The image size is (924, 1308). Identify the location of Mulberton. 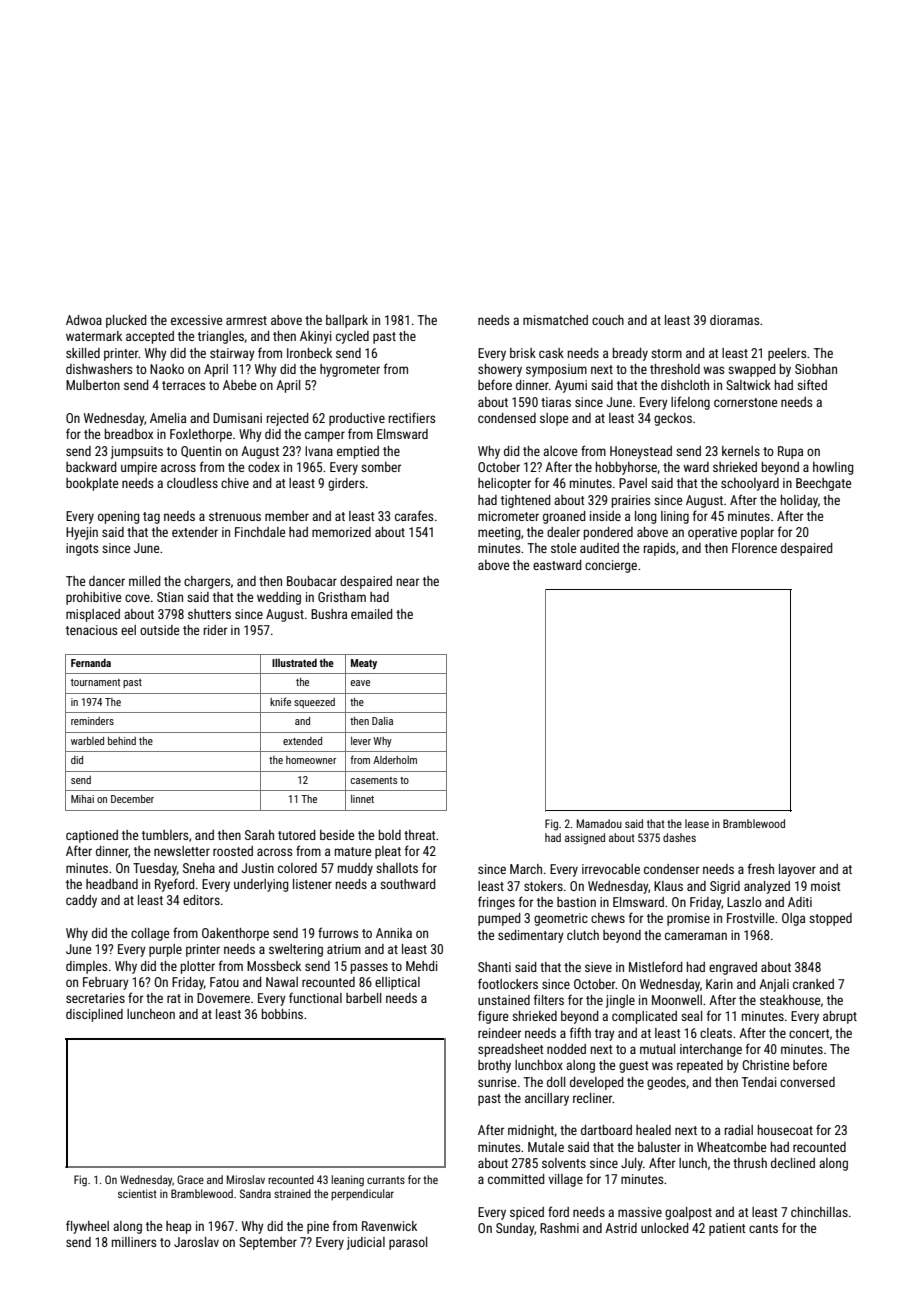
(93, 385).
